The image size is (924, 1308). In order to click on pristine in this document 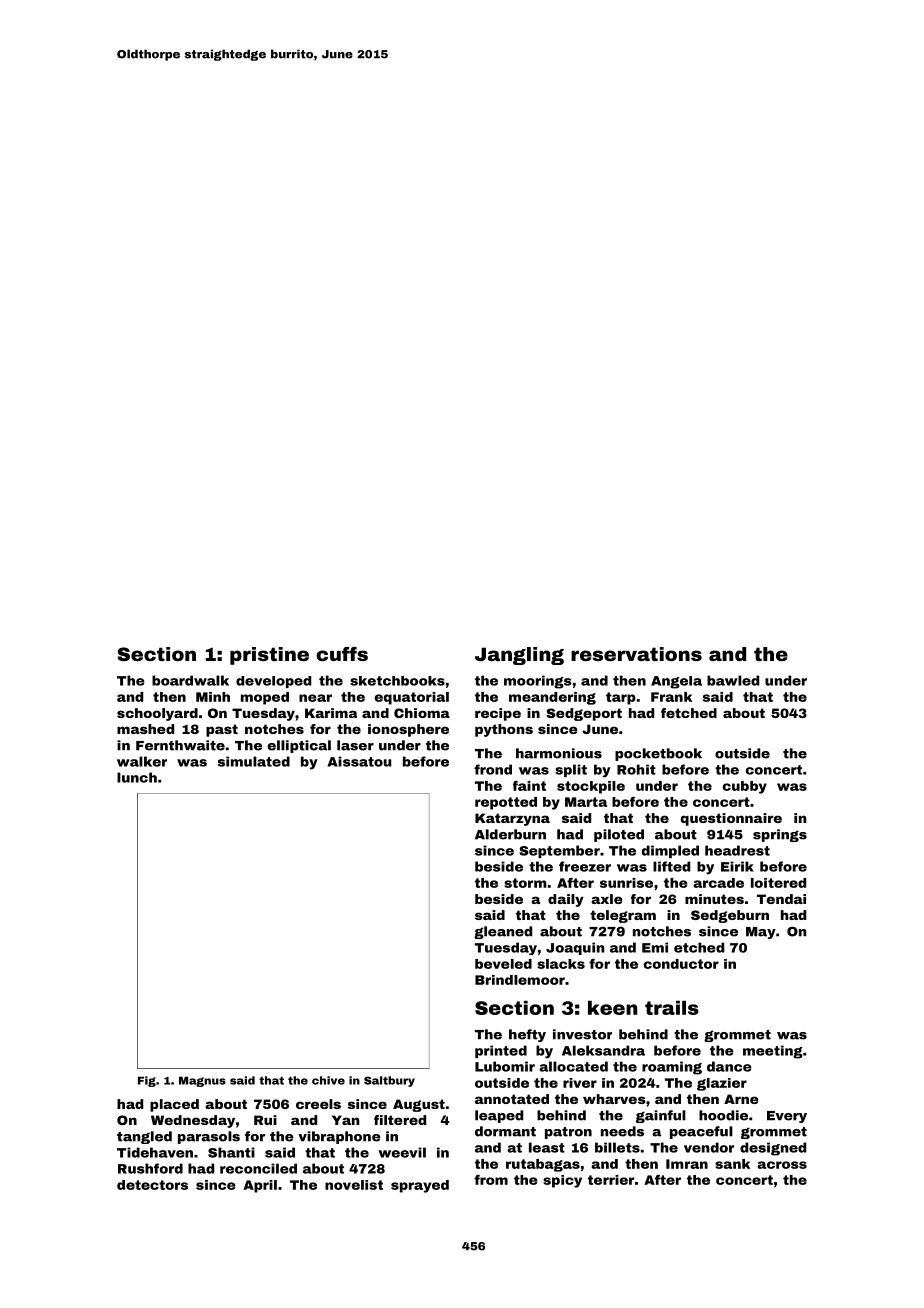, I will do `click(269, 656)`.
